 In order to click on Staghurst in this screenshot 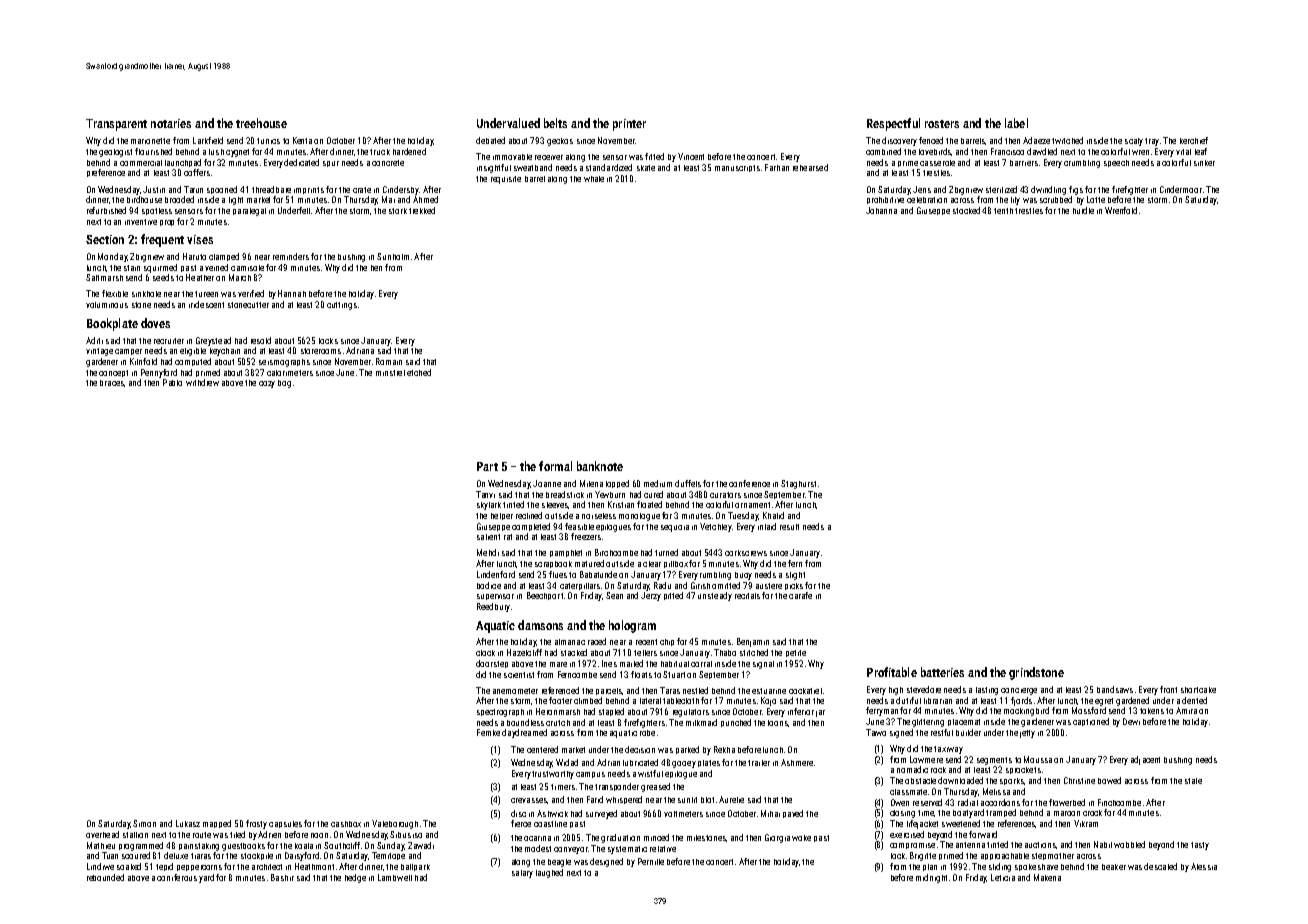, I will do `click(798, 484)`.
